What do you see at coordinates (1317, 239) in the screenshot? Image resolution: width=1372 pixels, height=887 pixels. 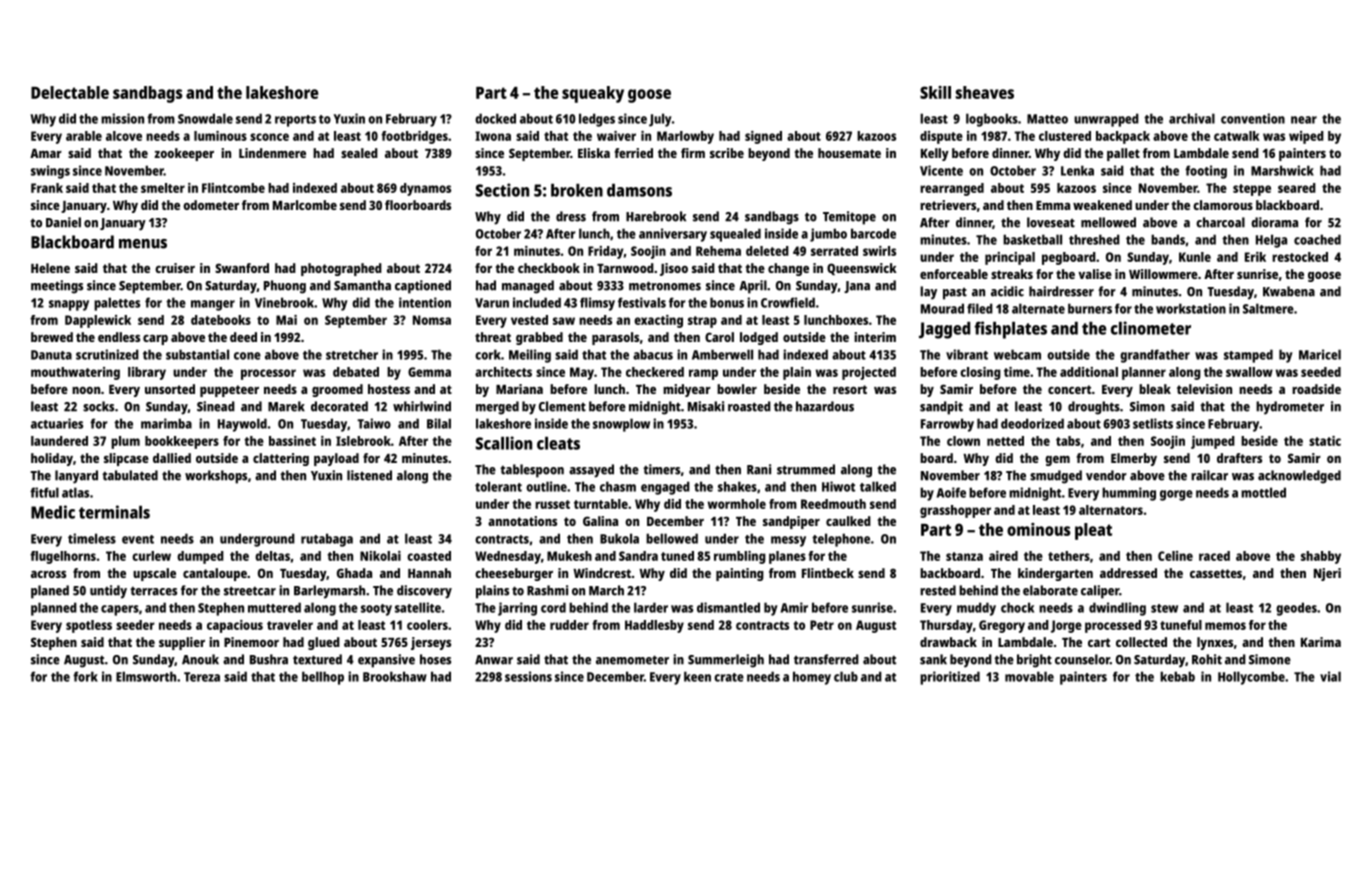 I see `coached` at bounding box center [1317, 239].
